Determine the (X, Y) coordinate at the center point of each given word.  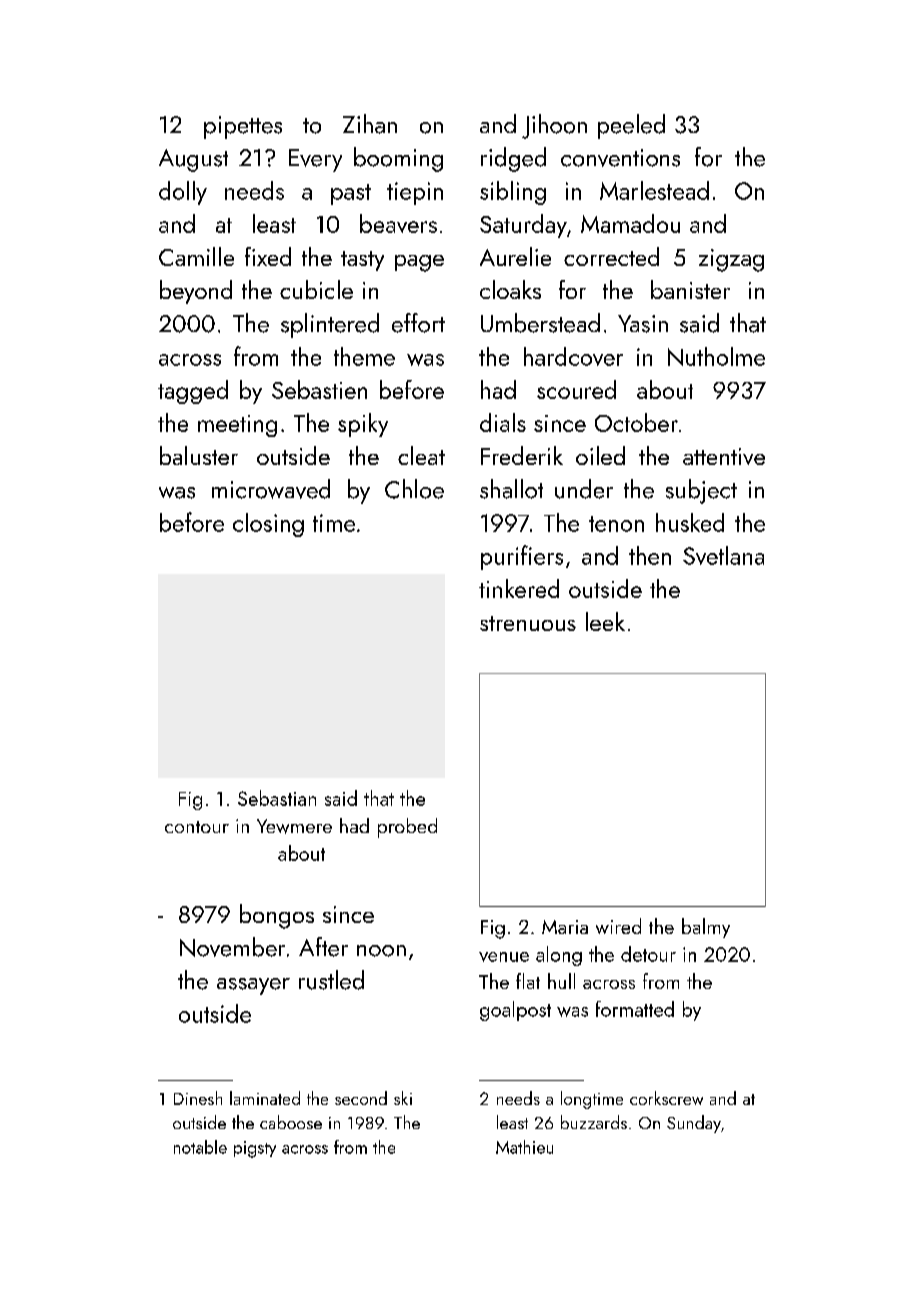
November (232, 947)
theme (364, 356)
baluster (199, 455)
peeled (631, 126)
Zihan (370, 124)
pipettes (243, 127)
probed (407, 828)
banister (690, 289)
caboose (291, 1122)
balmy (706, 928)
